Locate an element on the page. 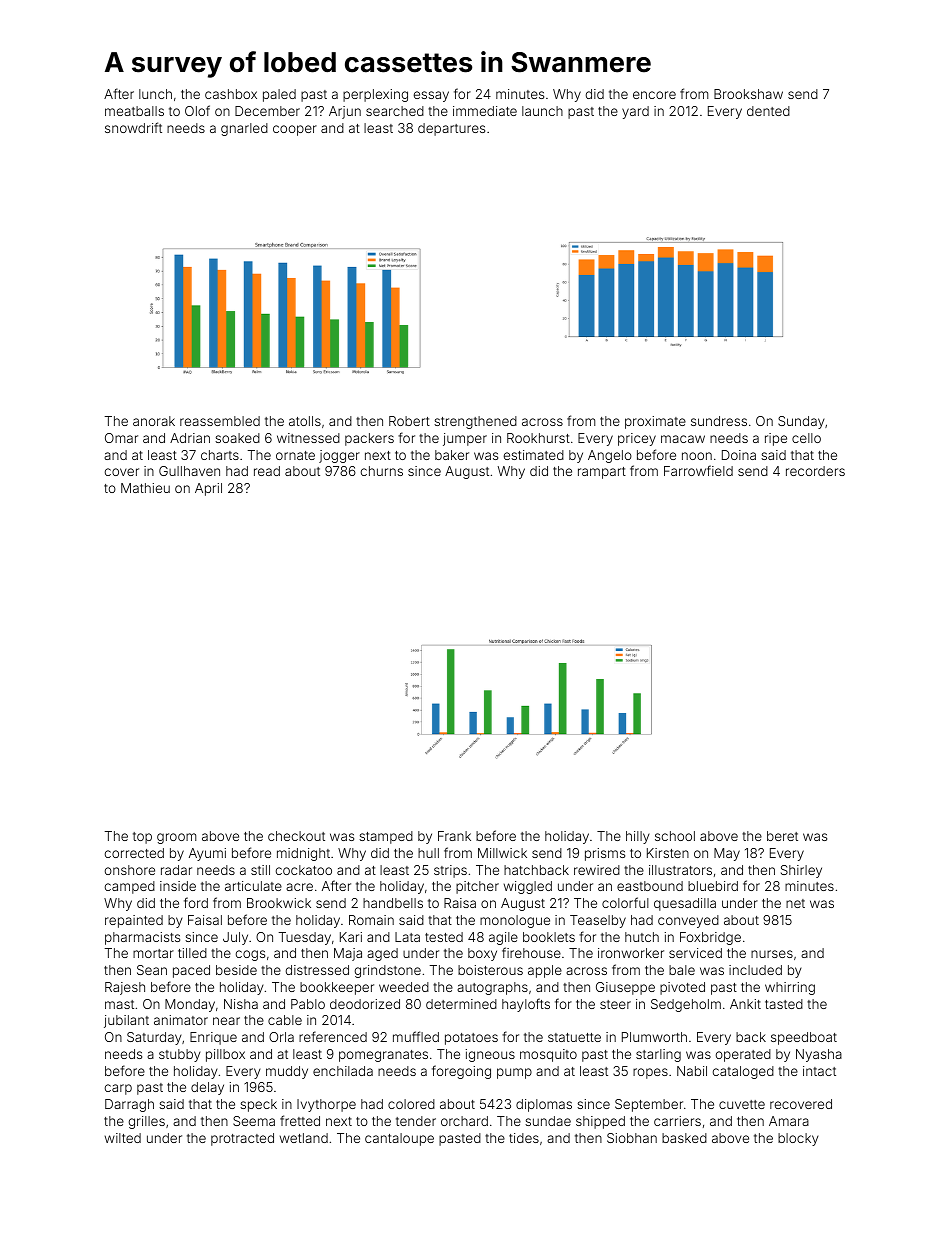 The width and height of the image is (952, 1233). dented is located at coordinates (768, 111).
